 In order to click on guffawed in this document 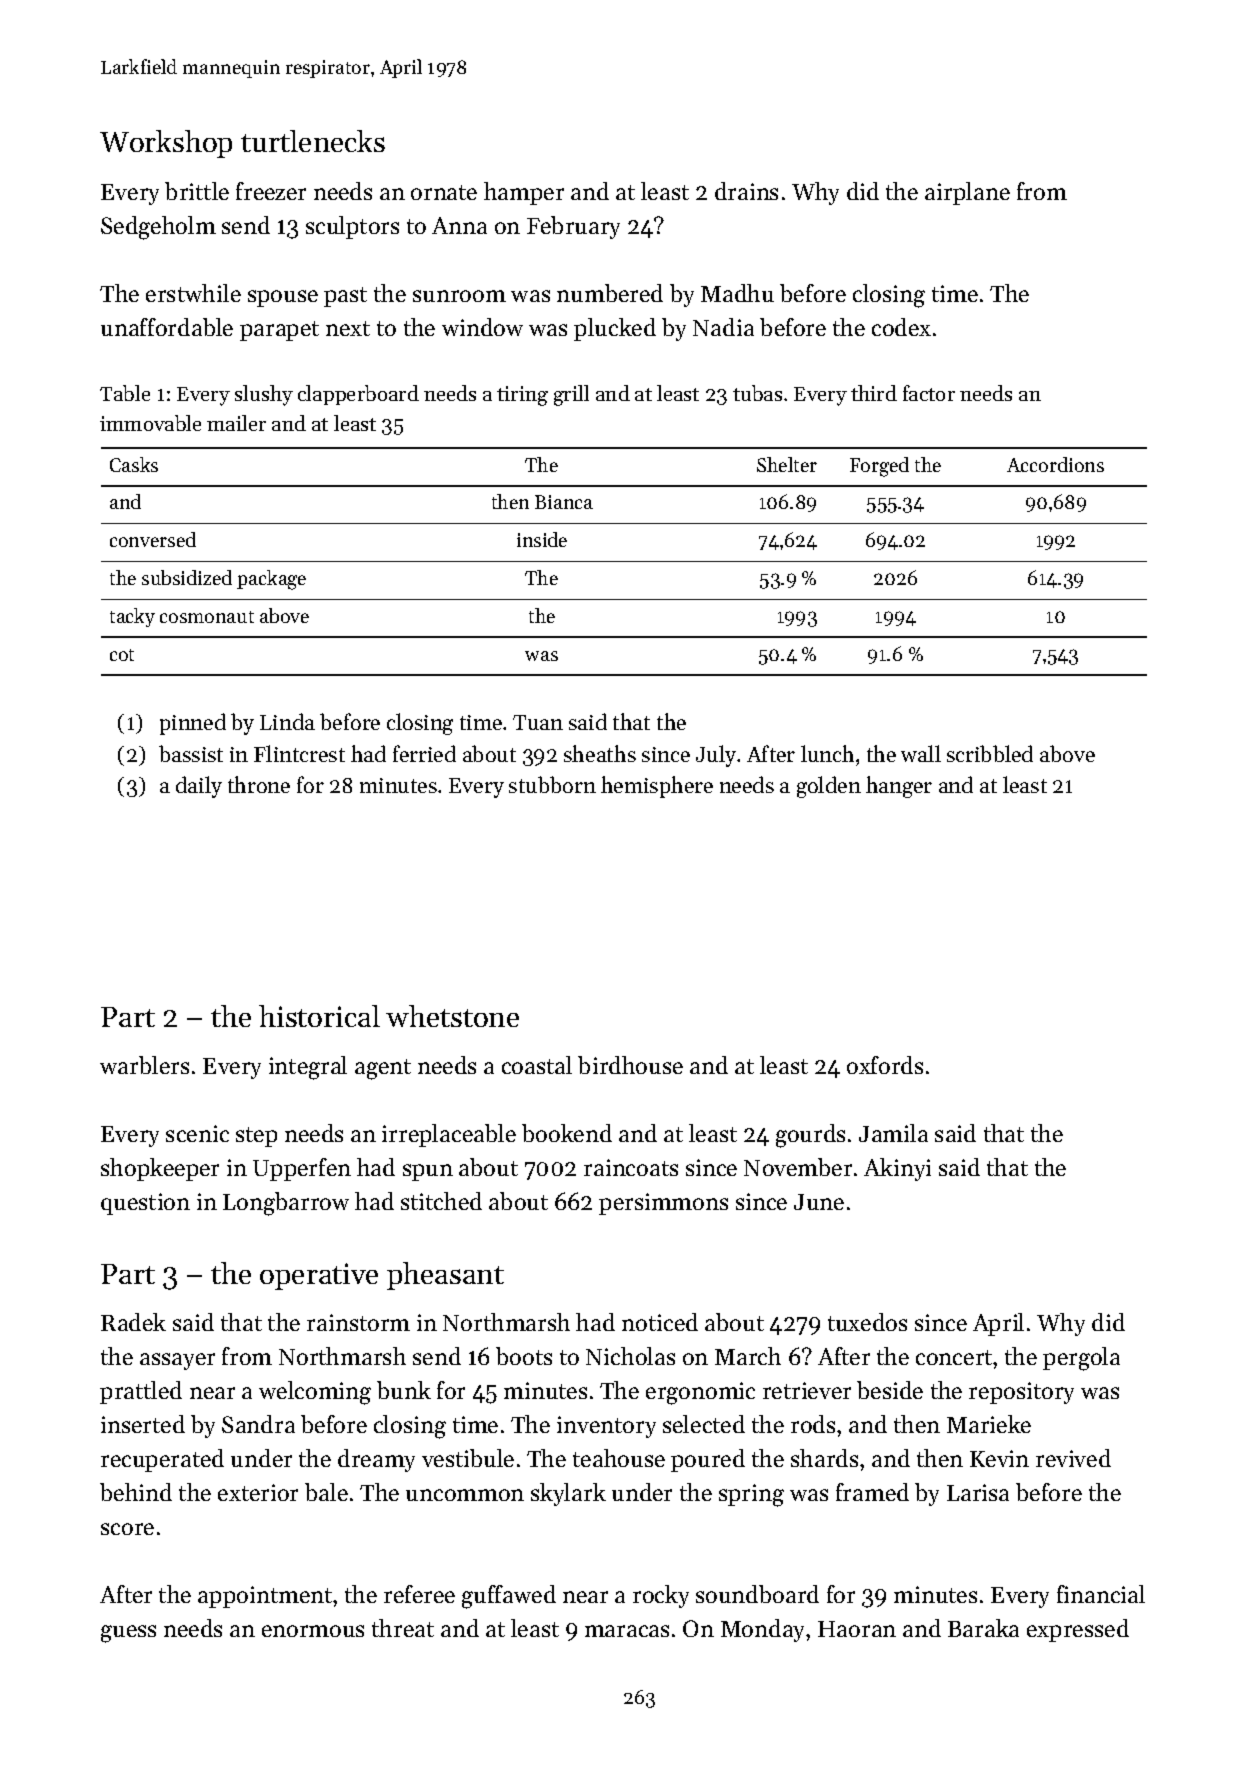, I will do `click(509, 1597)`.
